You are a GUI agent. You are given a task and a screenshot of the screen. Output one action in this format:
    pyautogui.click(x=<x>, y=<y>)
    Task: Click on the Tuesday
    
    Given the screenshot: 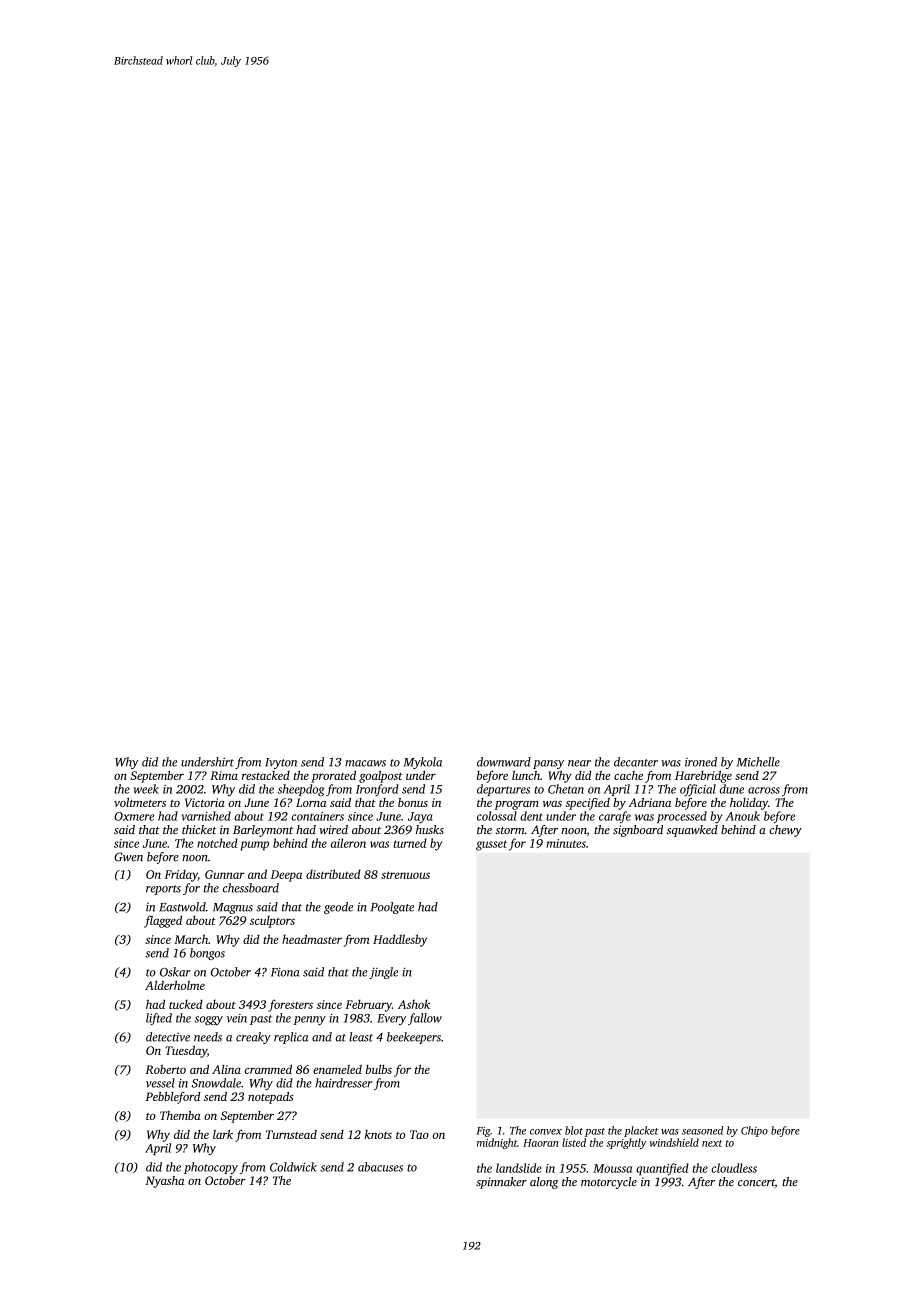 What is the action you would take?
    pyautogui.click(x=186, y=1052)
